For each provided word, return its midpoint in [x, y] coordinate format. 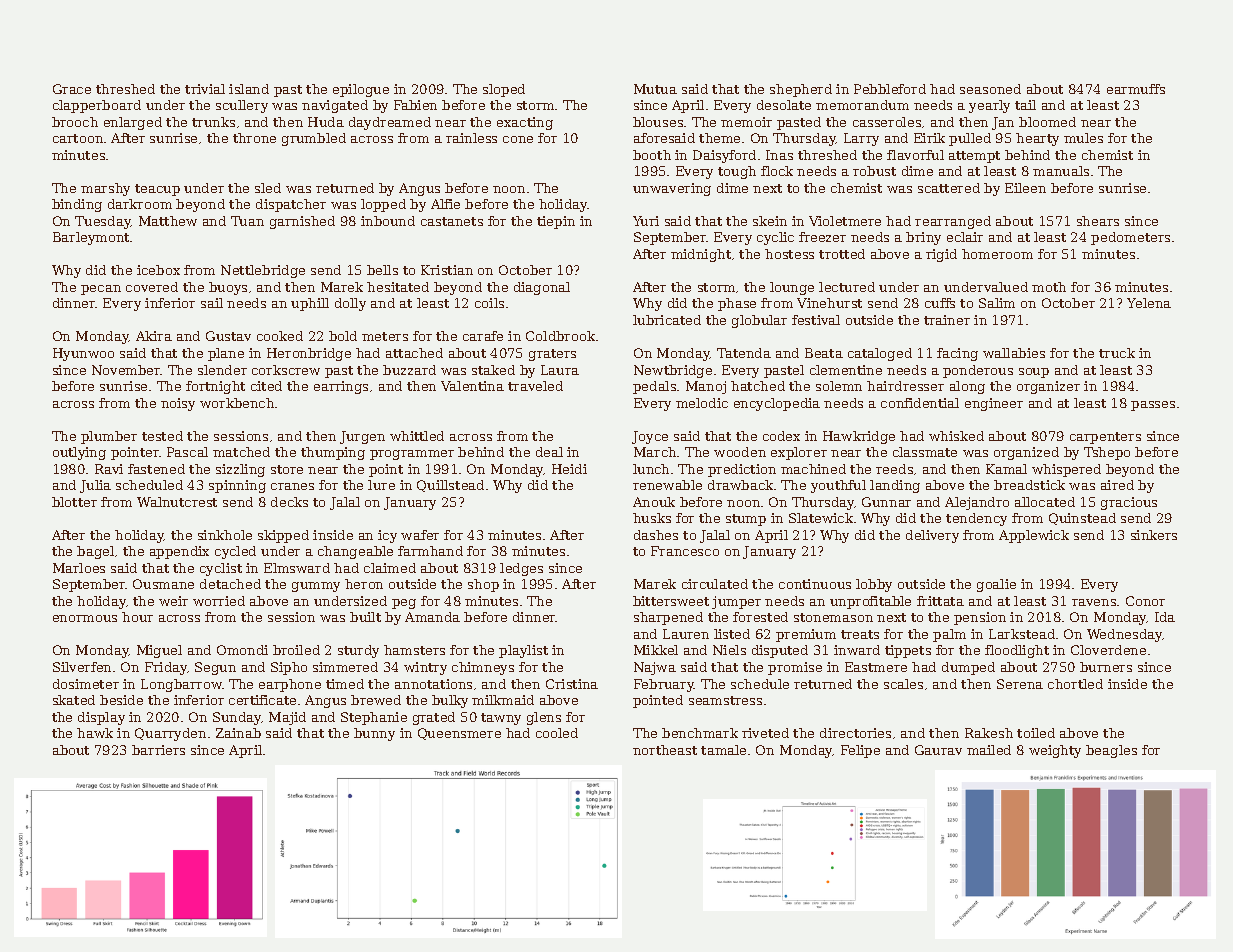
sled [268, 188]
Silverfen [82, 667]
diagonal [542, 288]
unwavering [672, 189]
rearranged [953, 222]
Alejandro [977, 503]
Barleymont [92, 238]
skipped [283, 536]
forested [760, 617]
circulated [715, 584]
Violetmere [845, 221]
